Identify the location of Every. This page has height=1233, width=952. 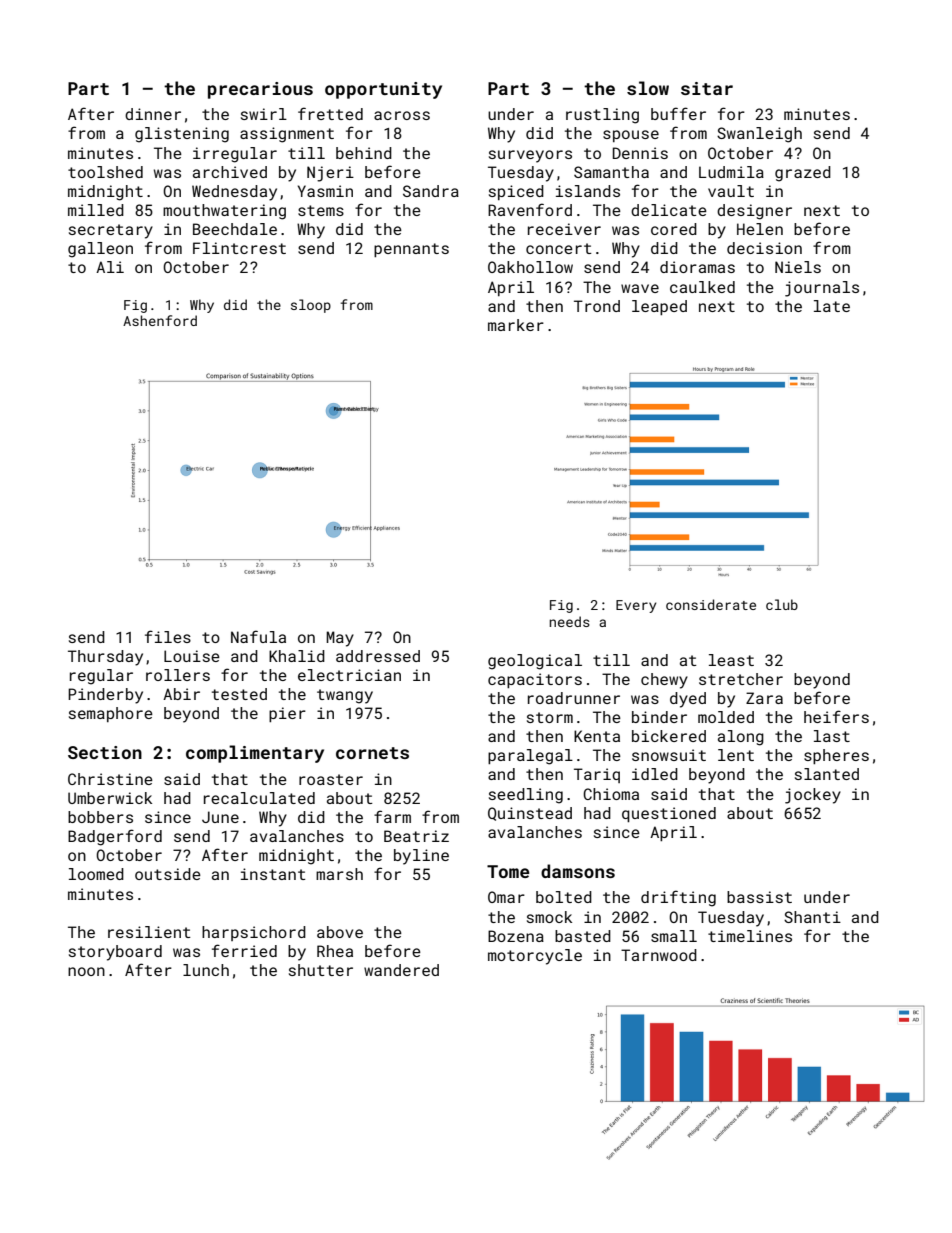
(636, 606).
